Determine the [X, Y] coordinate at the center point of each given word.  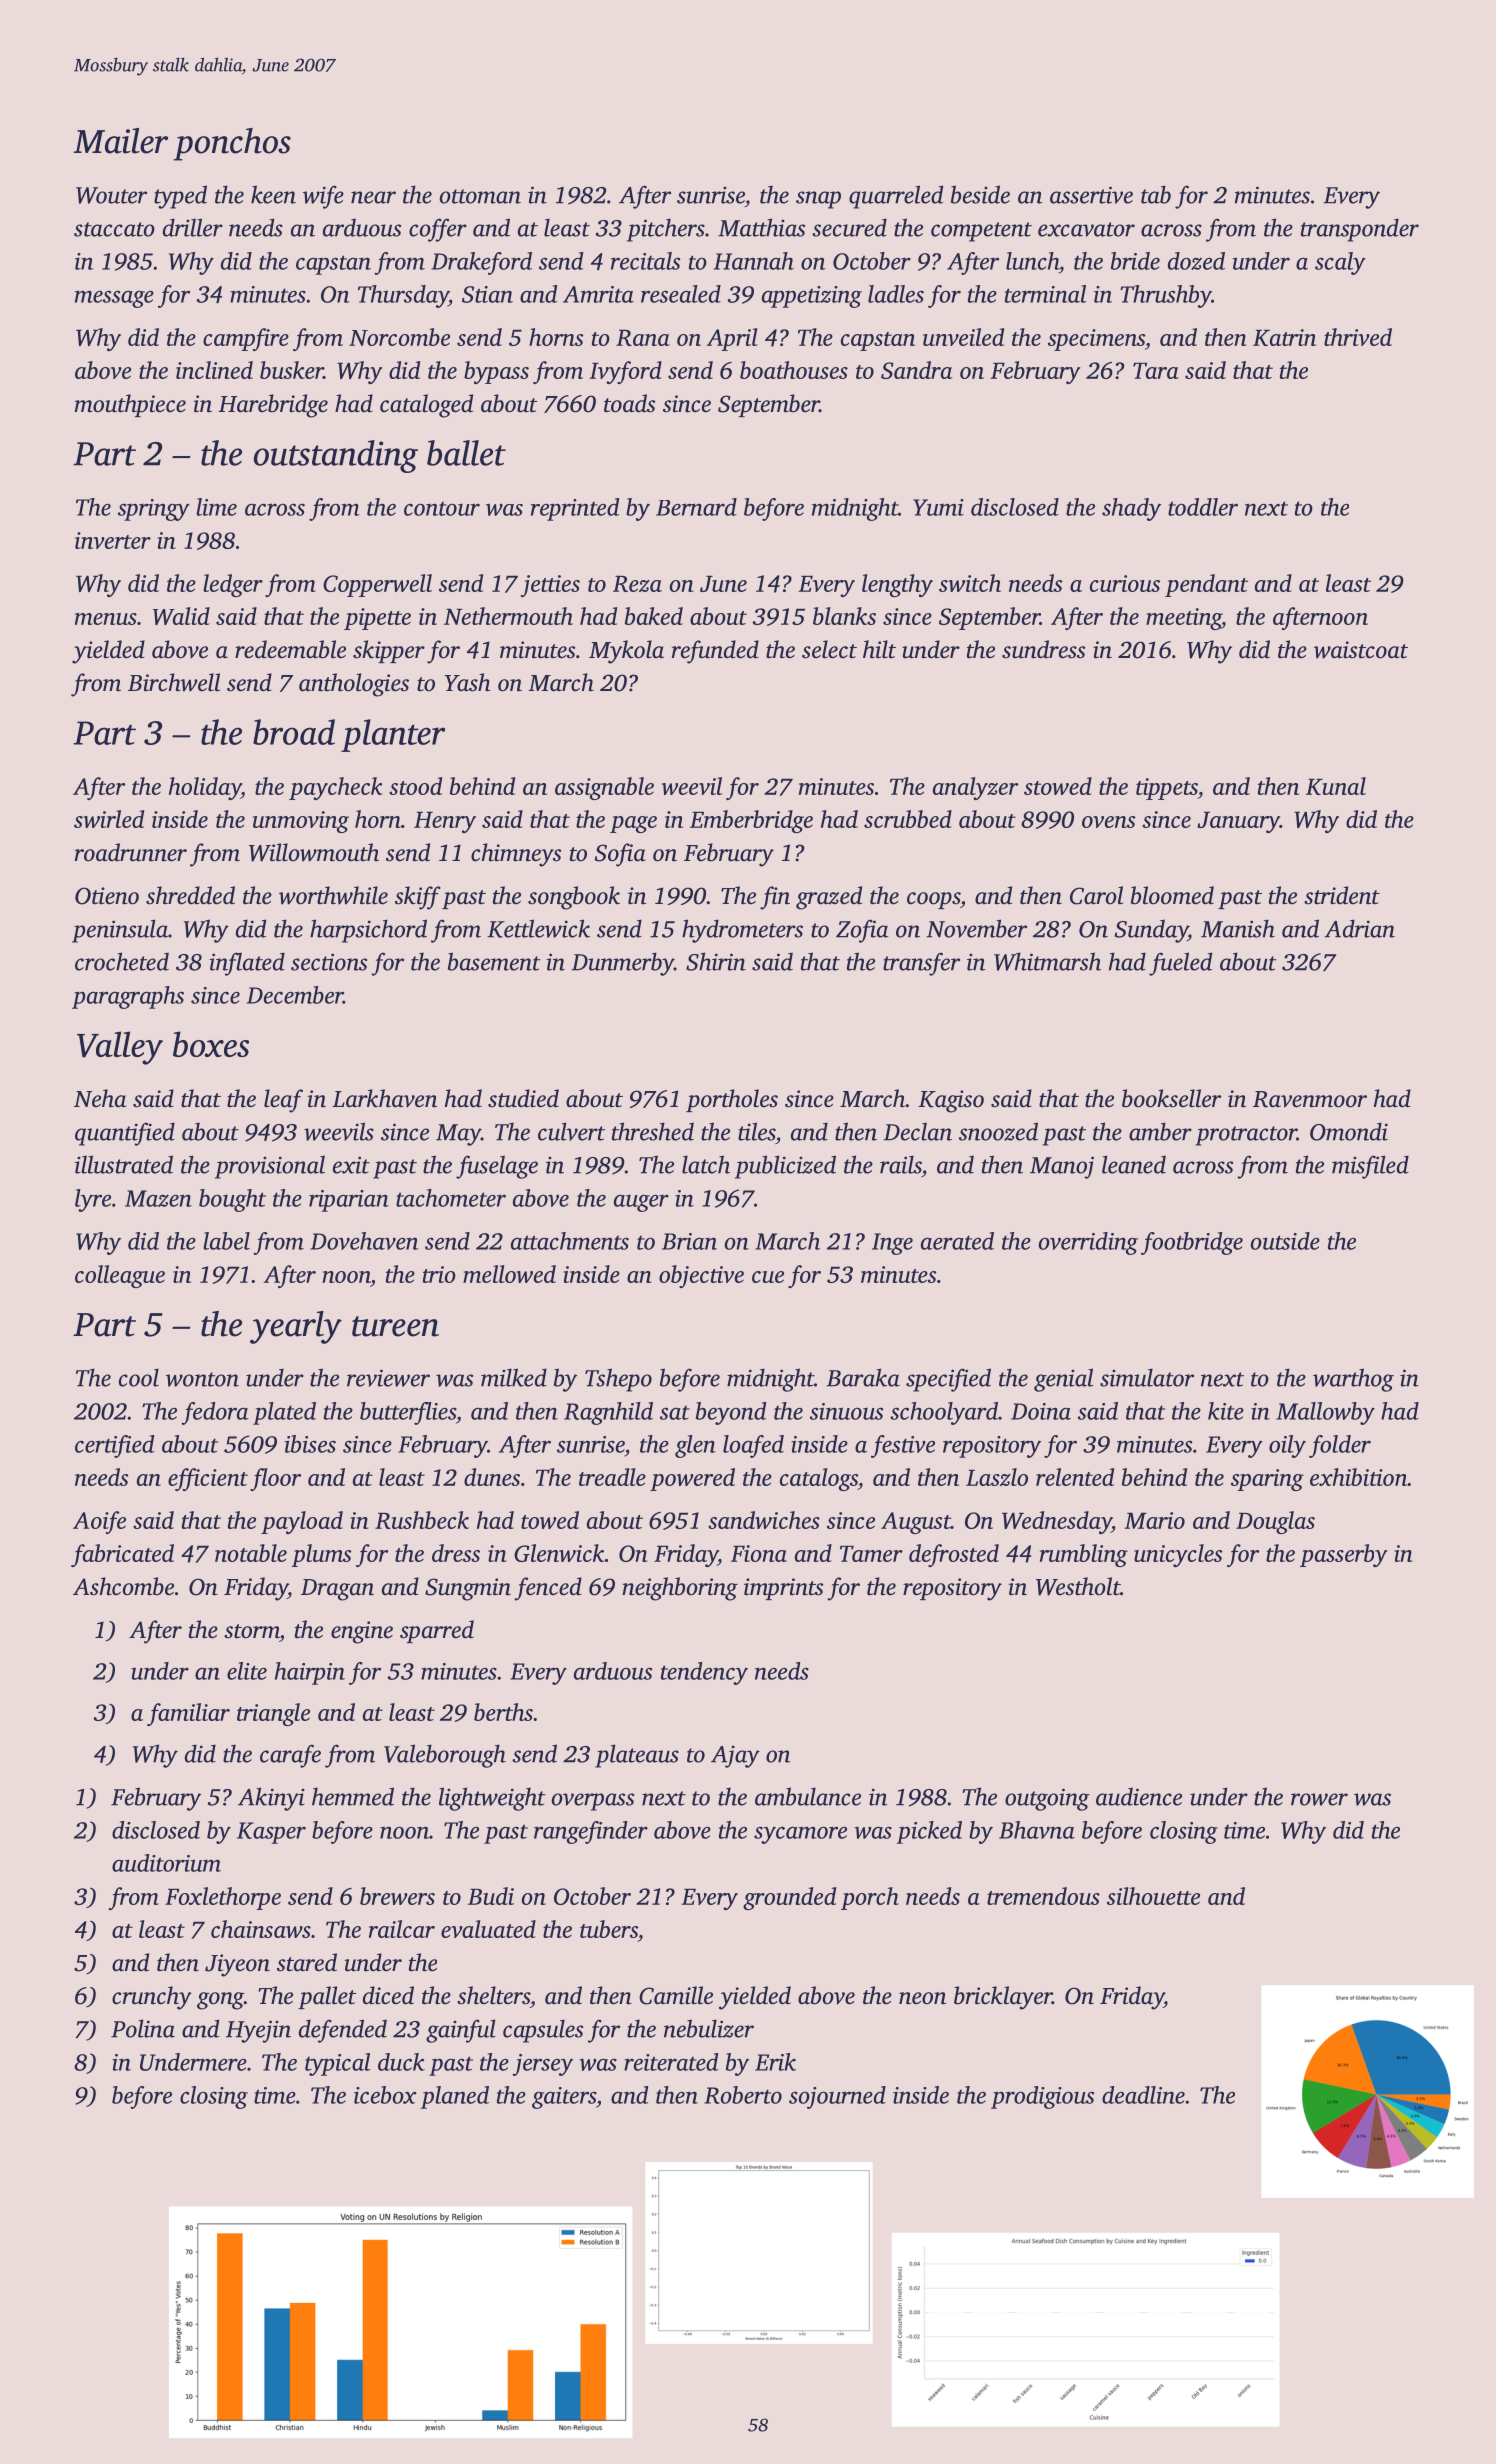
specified [948, 1380]
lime [216, 507]
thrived [1358, 337]
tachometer [451, 1198]
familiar [188, 1714]
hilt [879, 649]
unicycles [1178, 1555]
